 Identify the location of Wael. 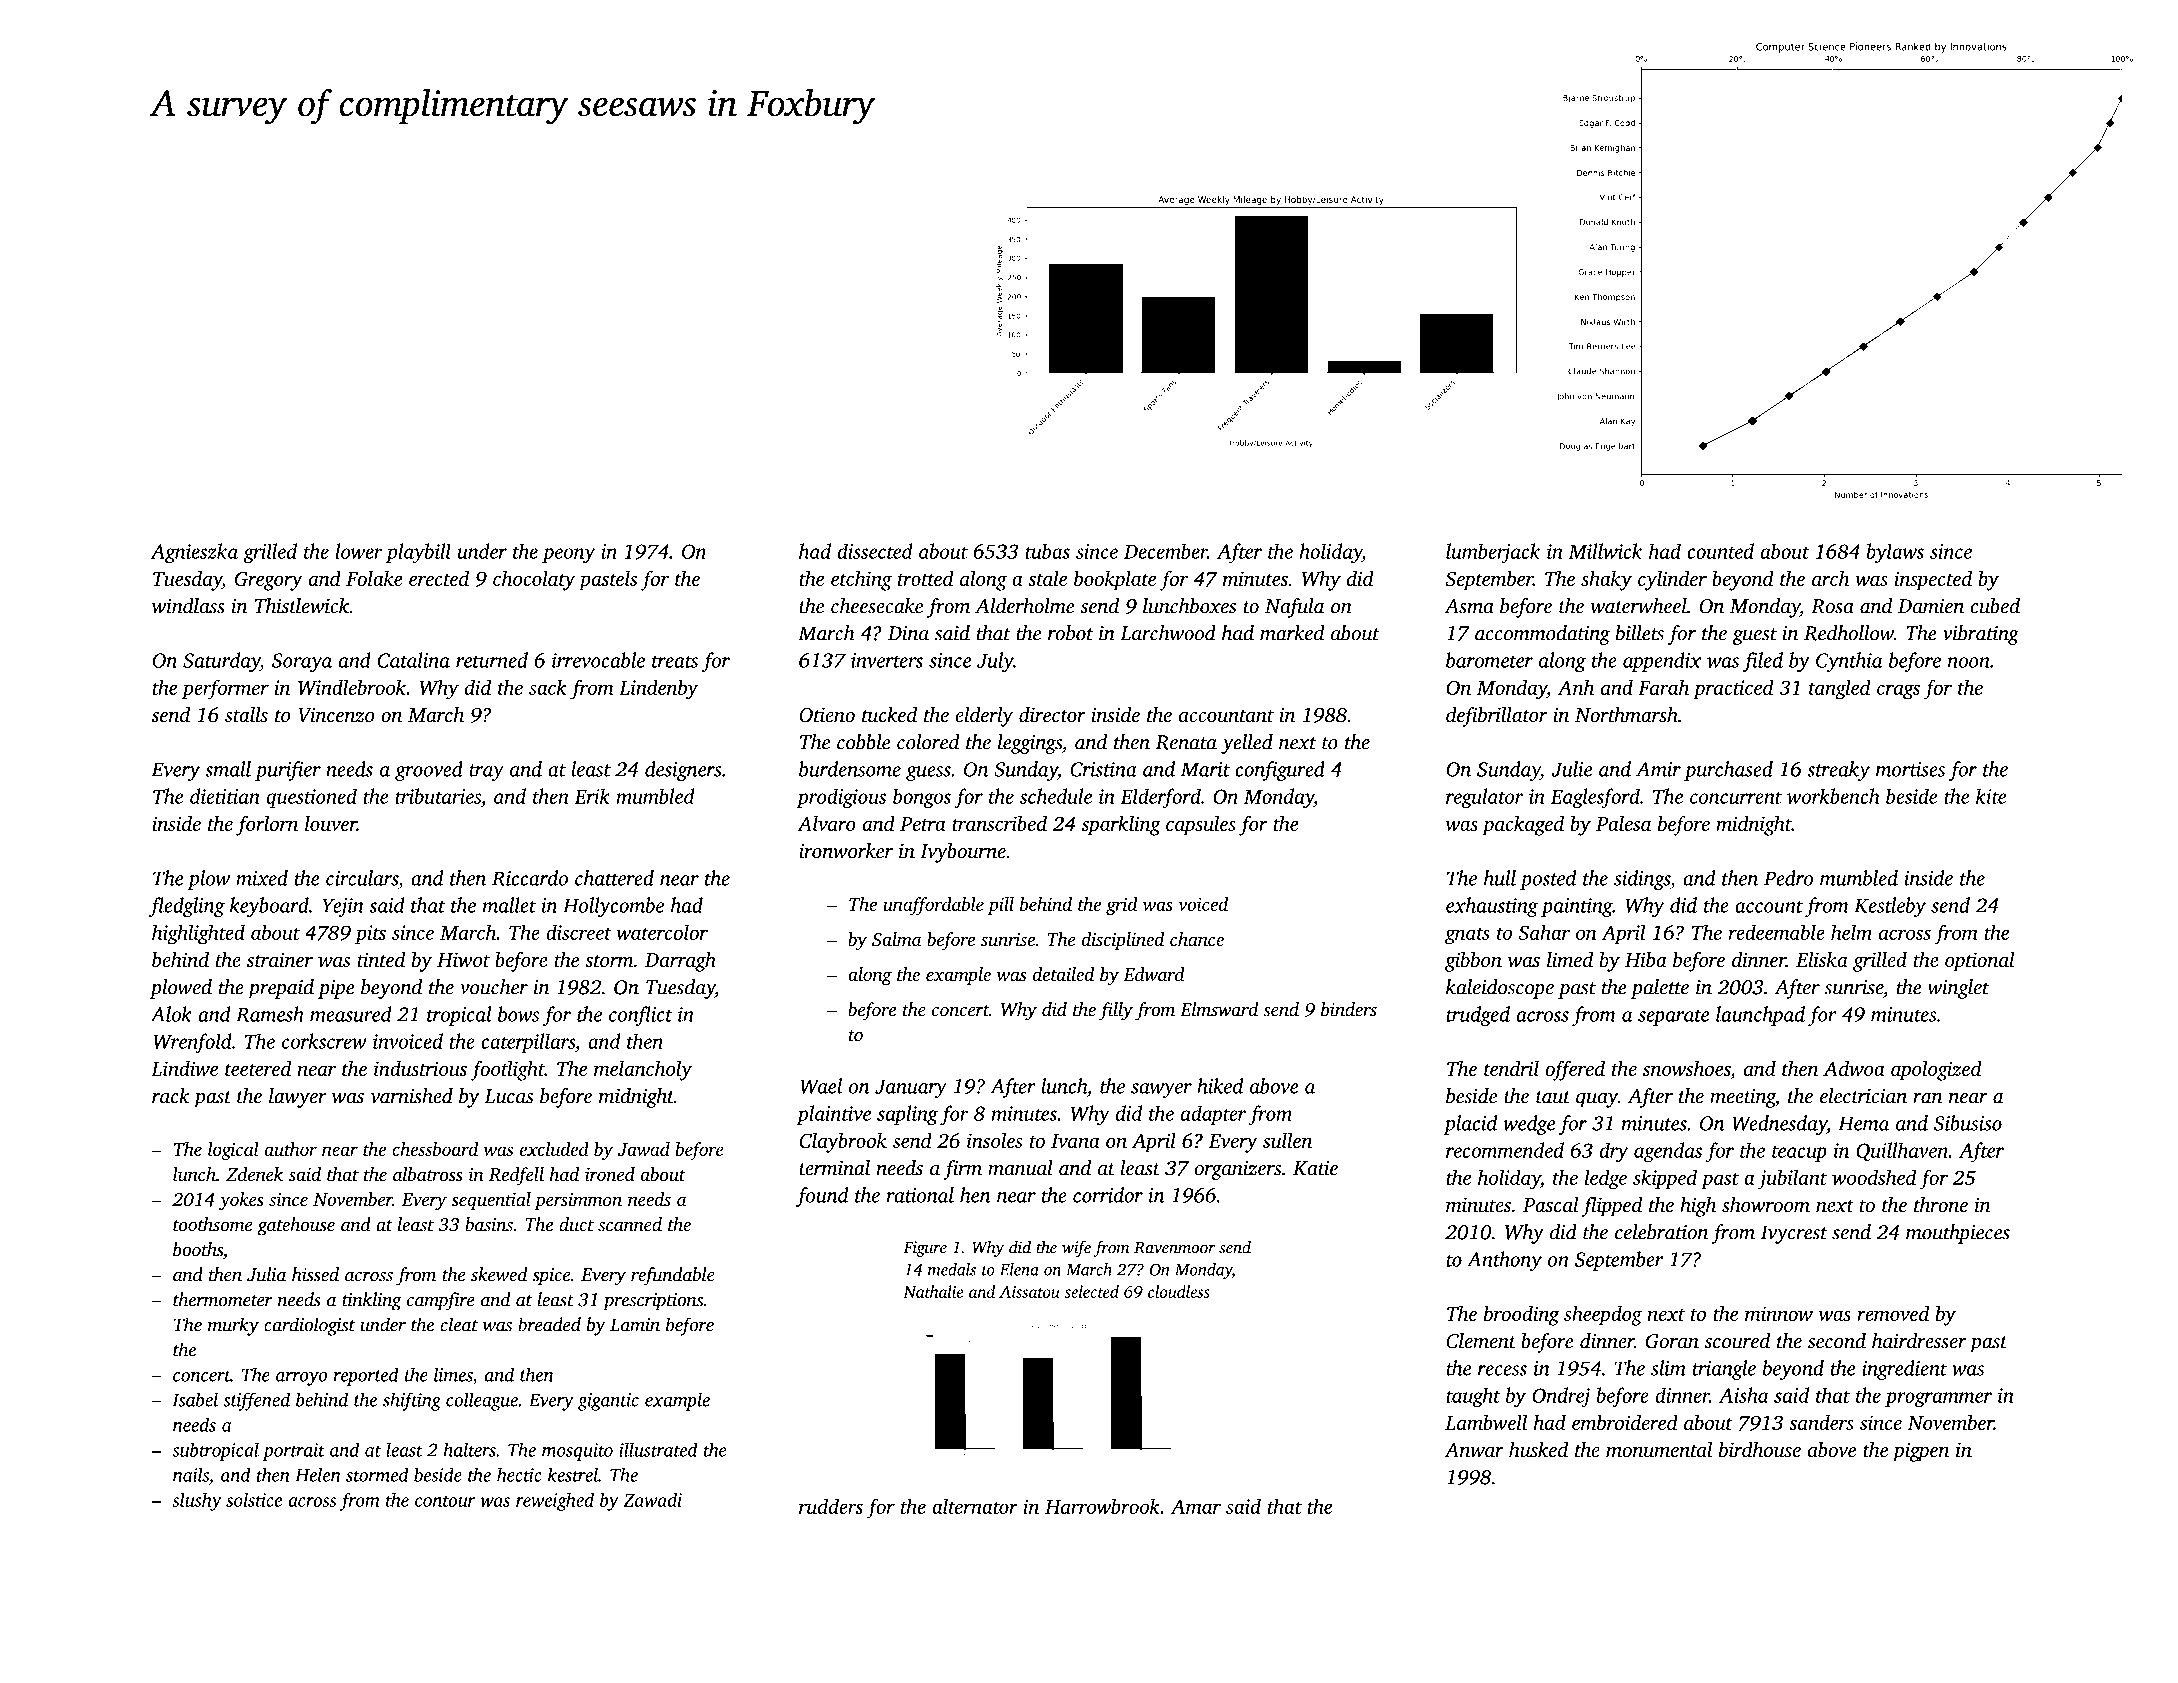
(821, 1086).
